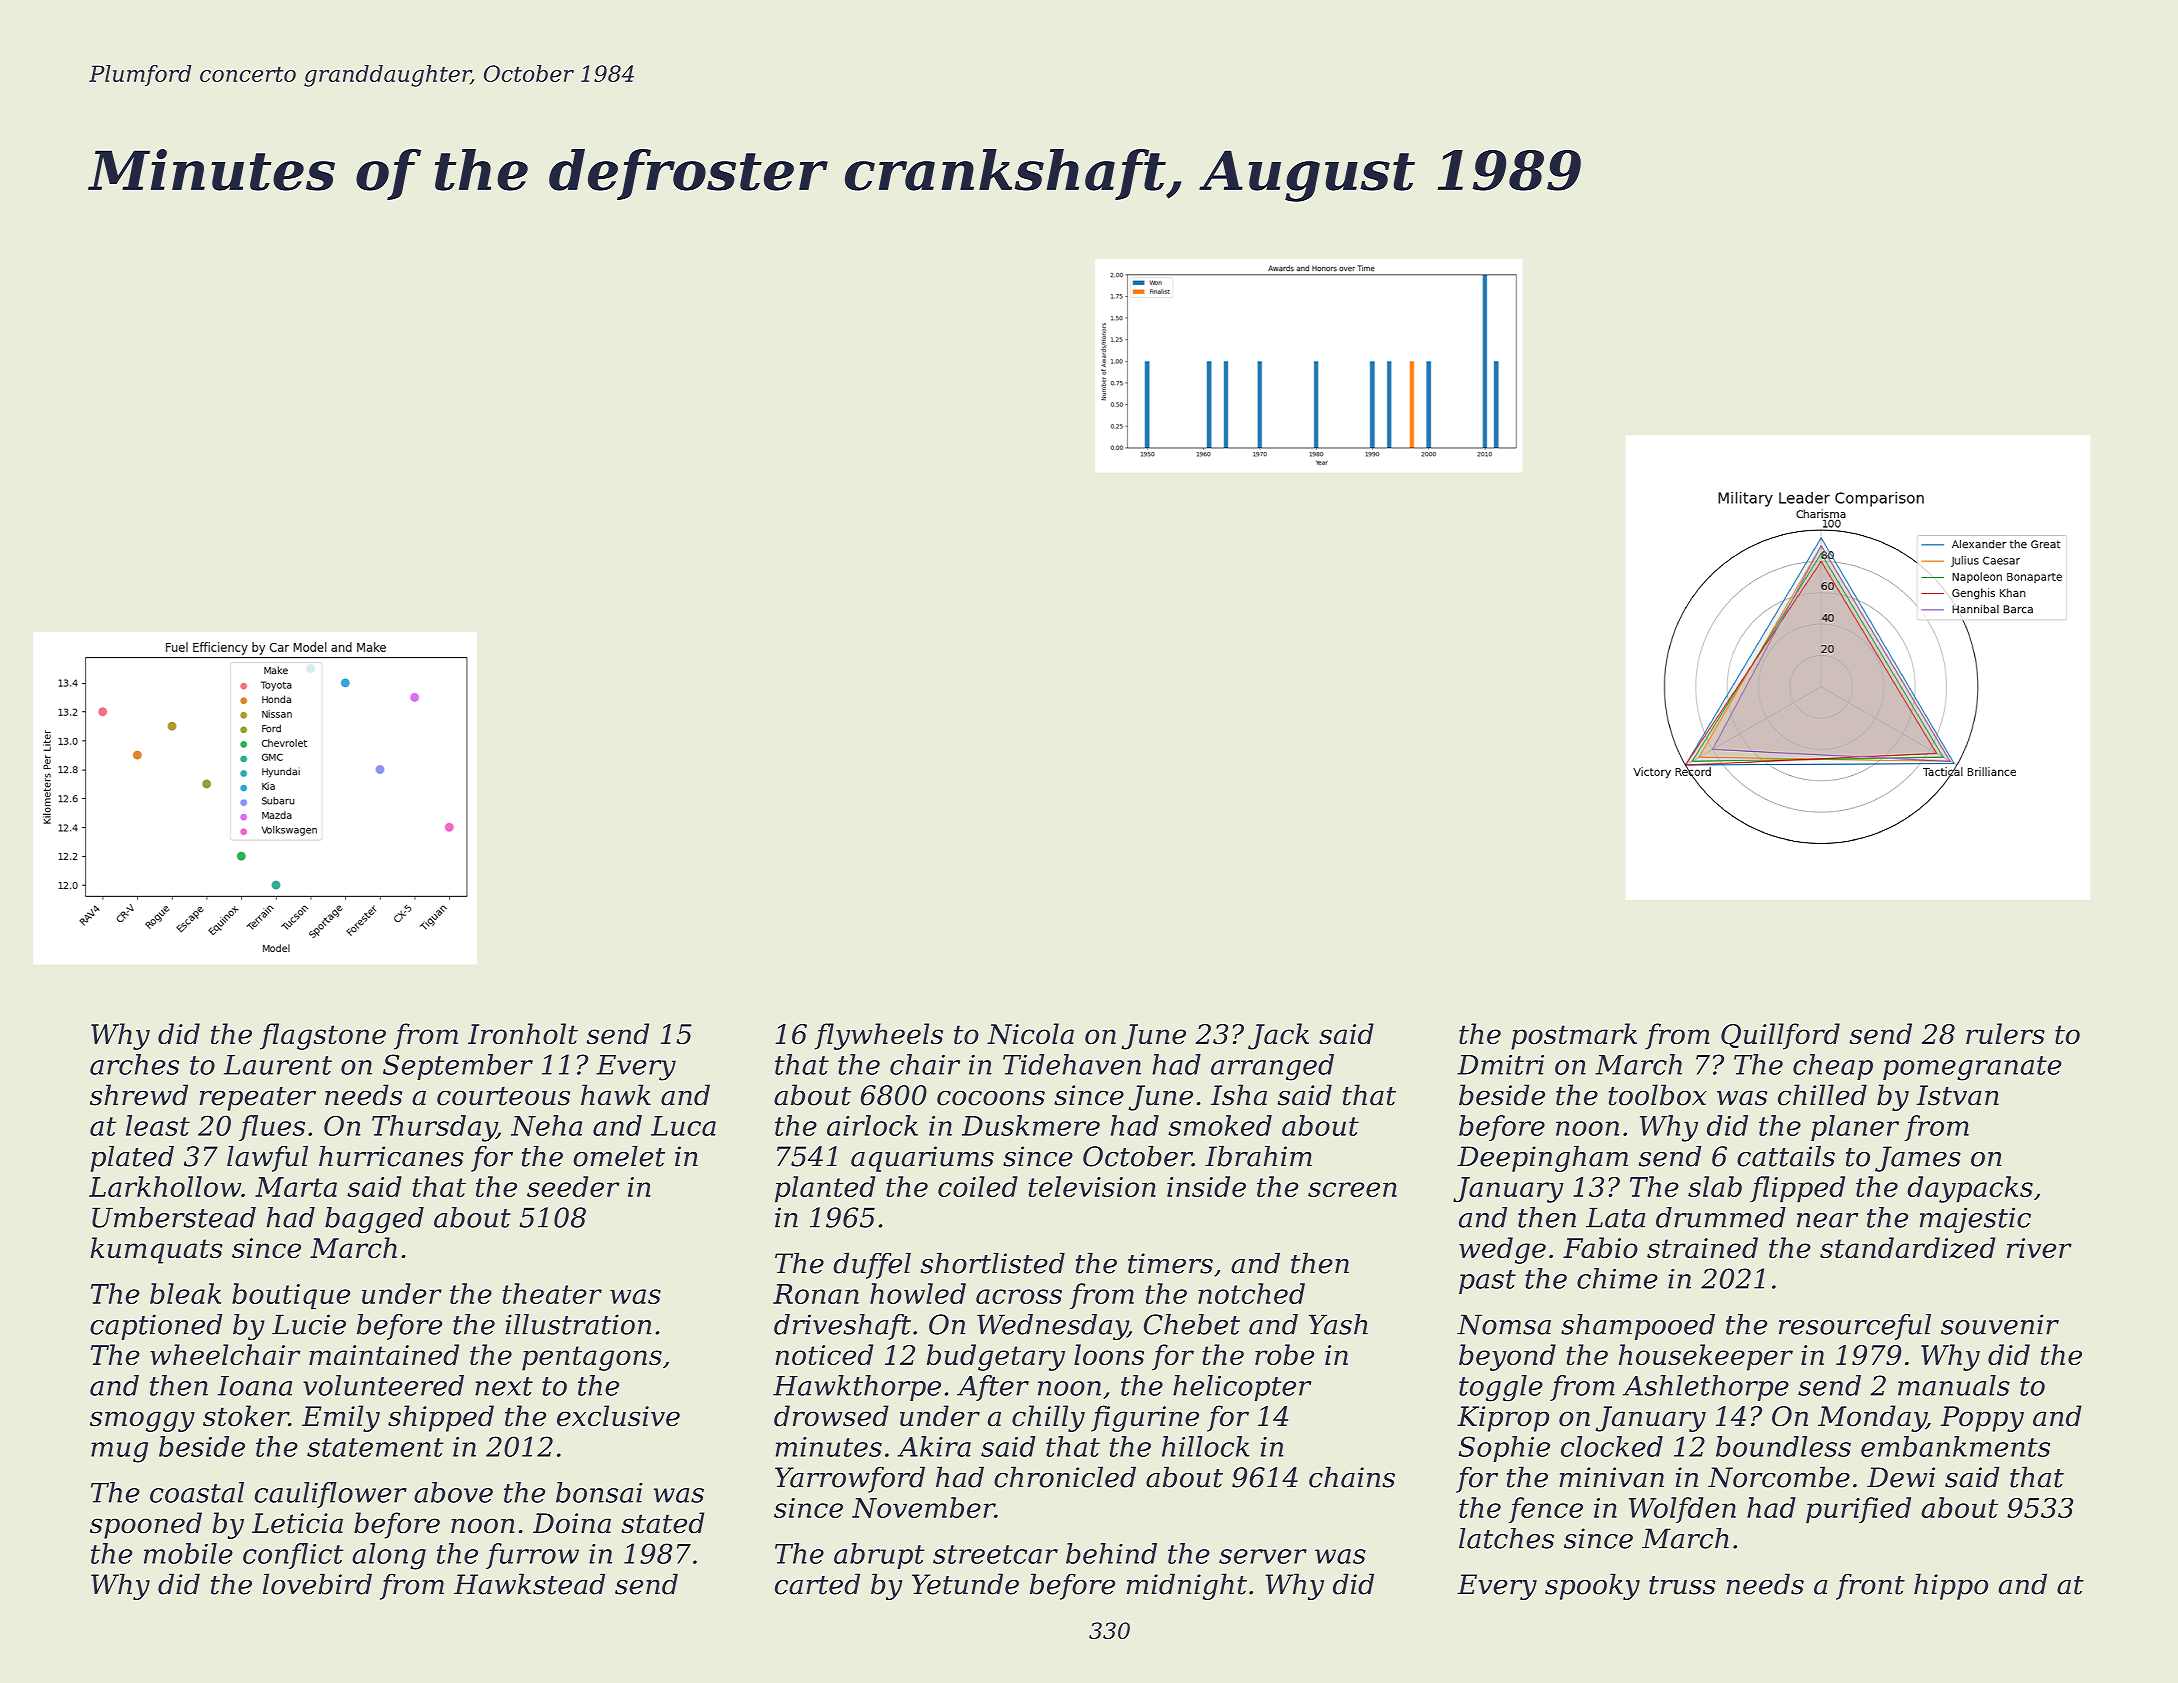  What do you see at coordinates (991, 1098) in the screenshot?
I see `cocoons` at bounding box center [991, 1098].
